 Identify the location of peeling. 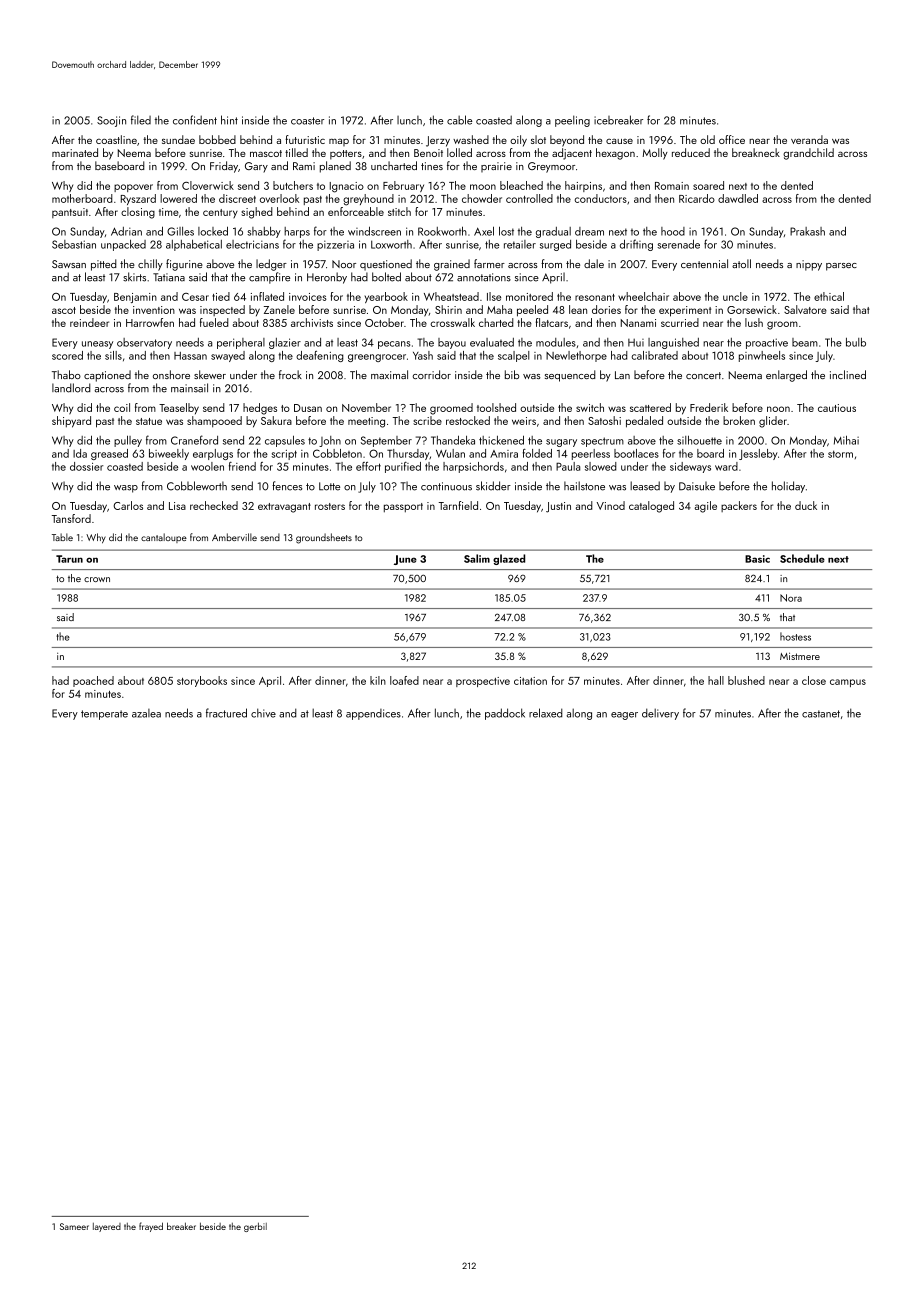
(572, 121).
